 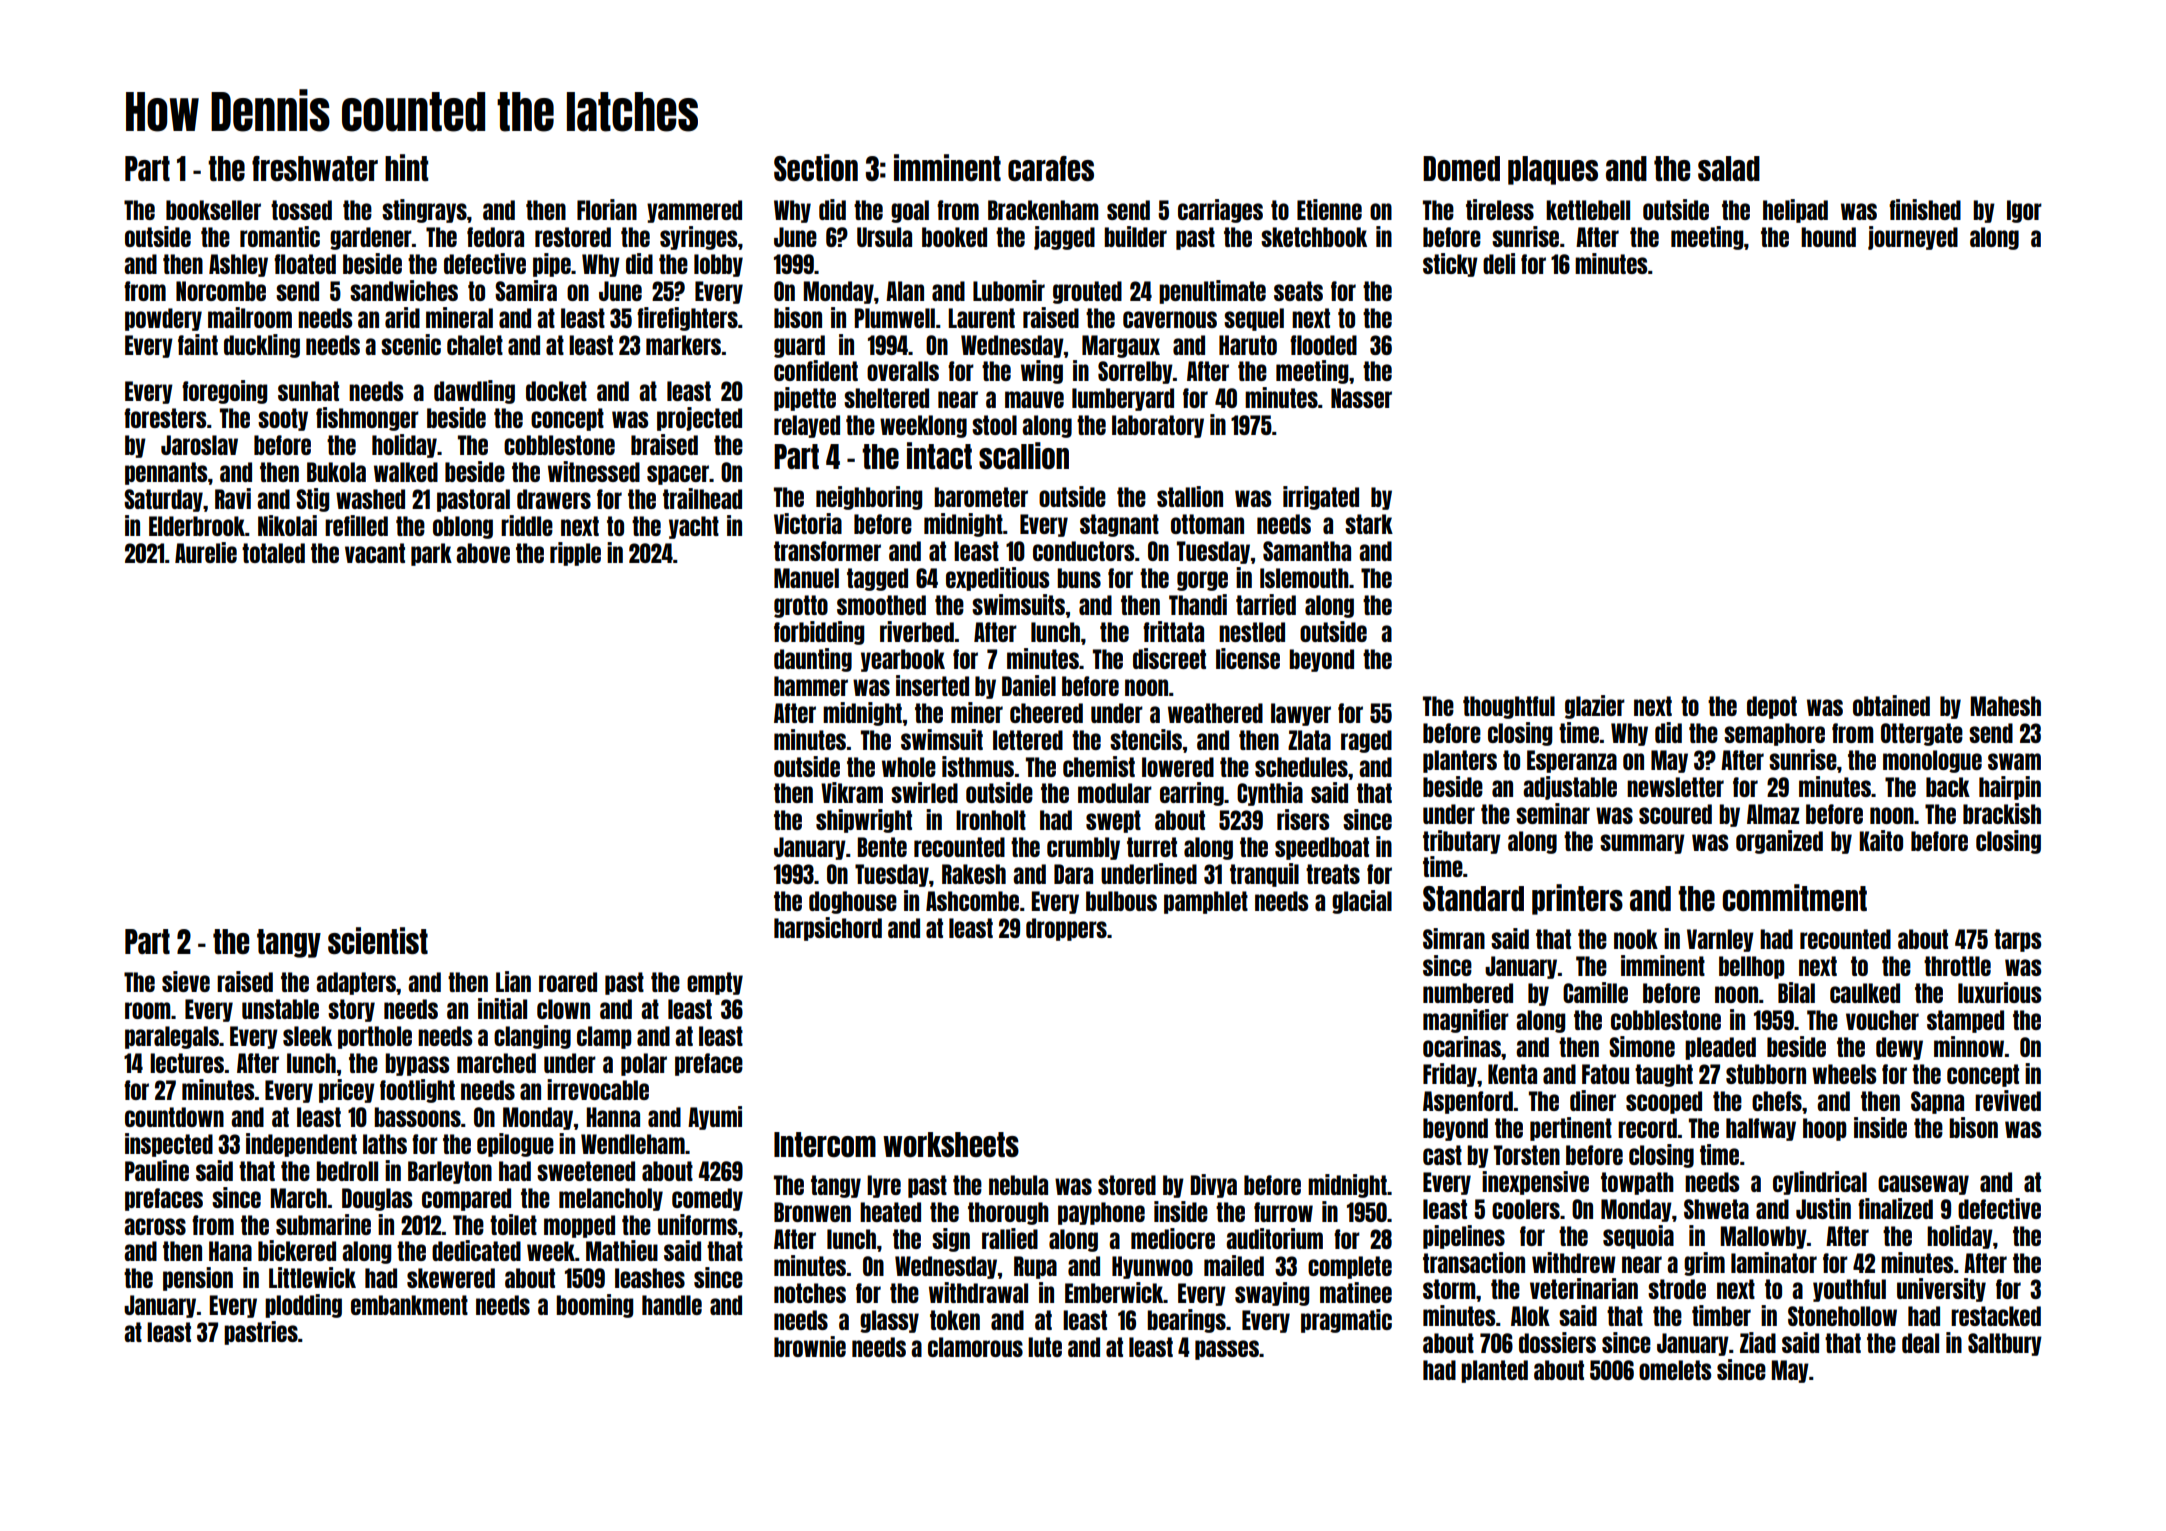 I want to click on salad, so click(x=1729, y=168).
